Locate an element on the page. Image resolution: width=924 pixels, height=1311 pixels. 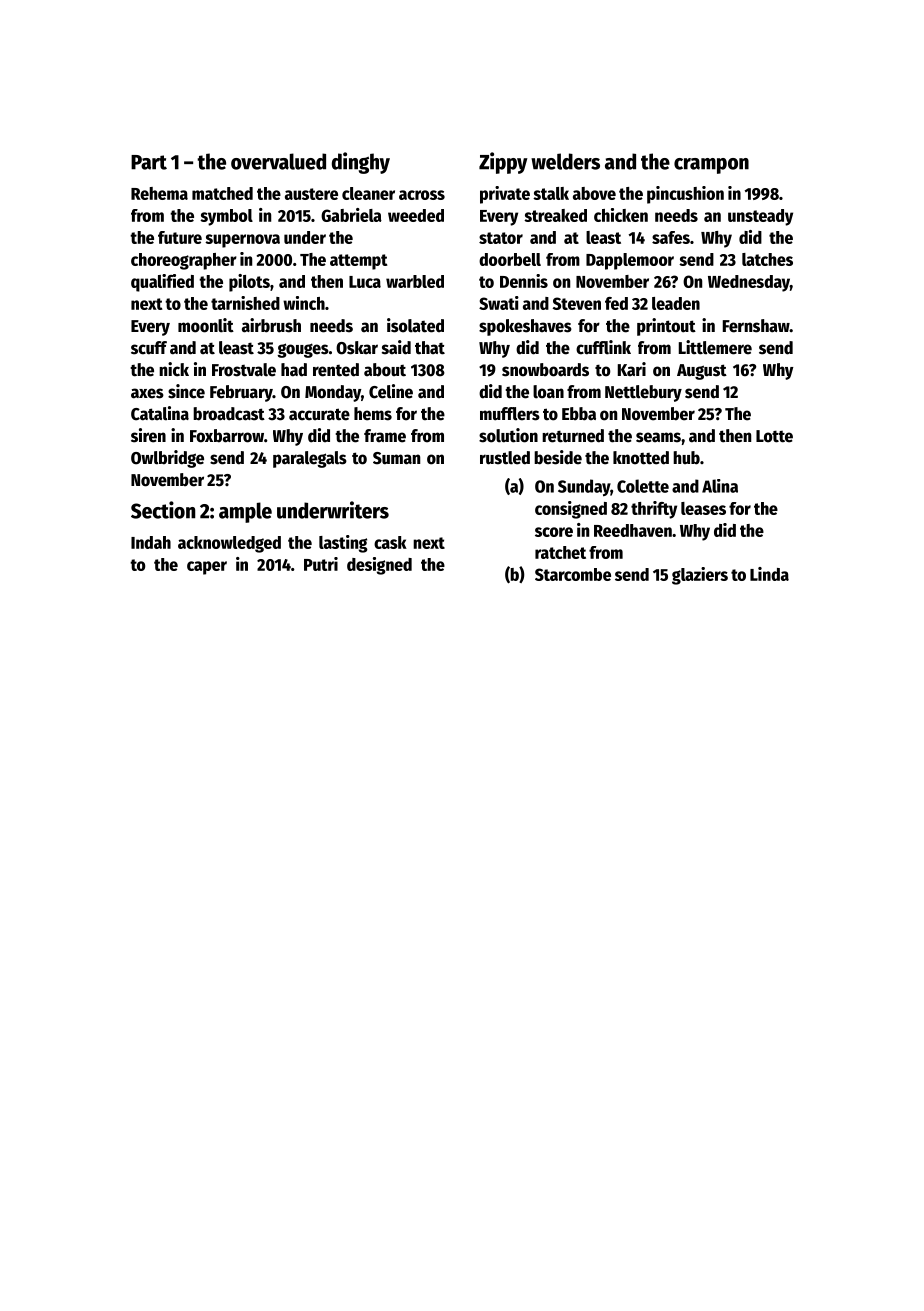
Wednesday is located at coordinates (749, 283).
